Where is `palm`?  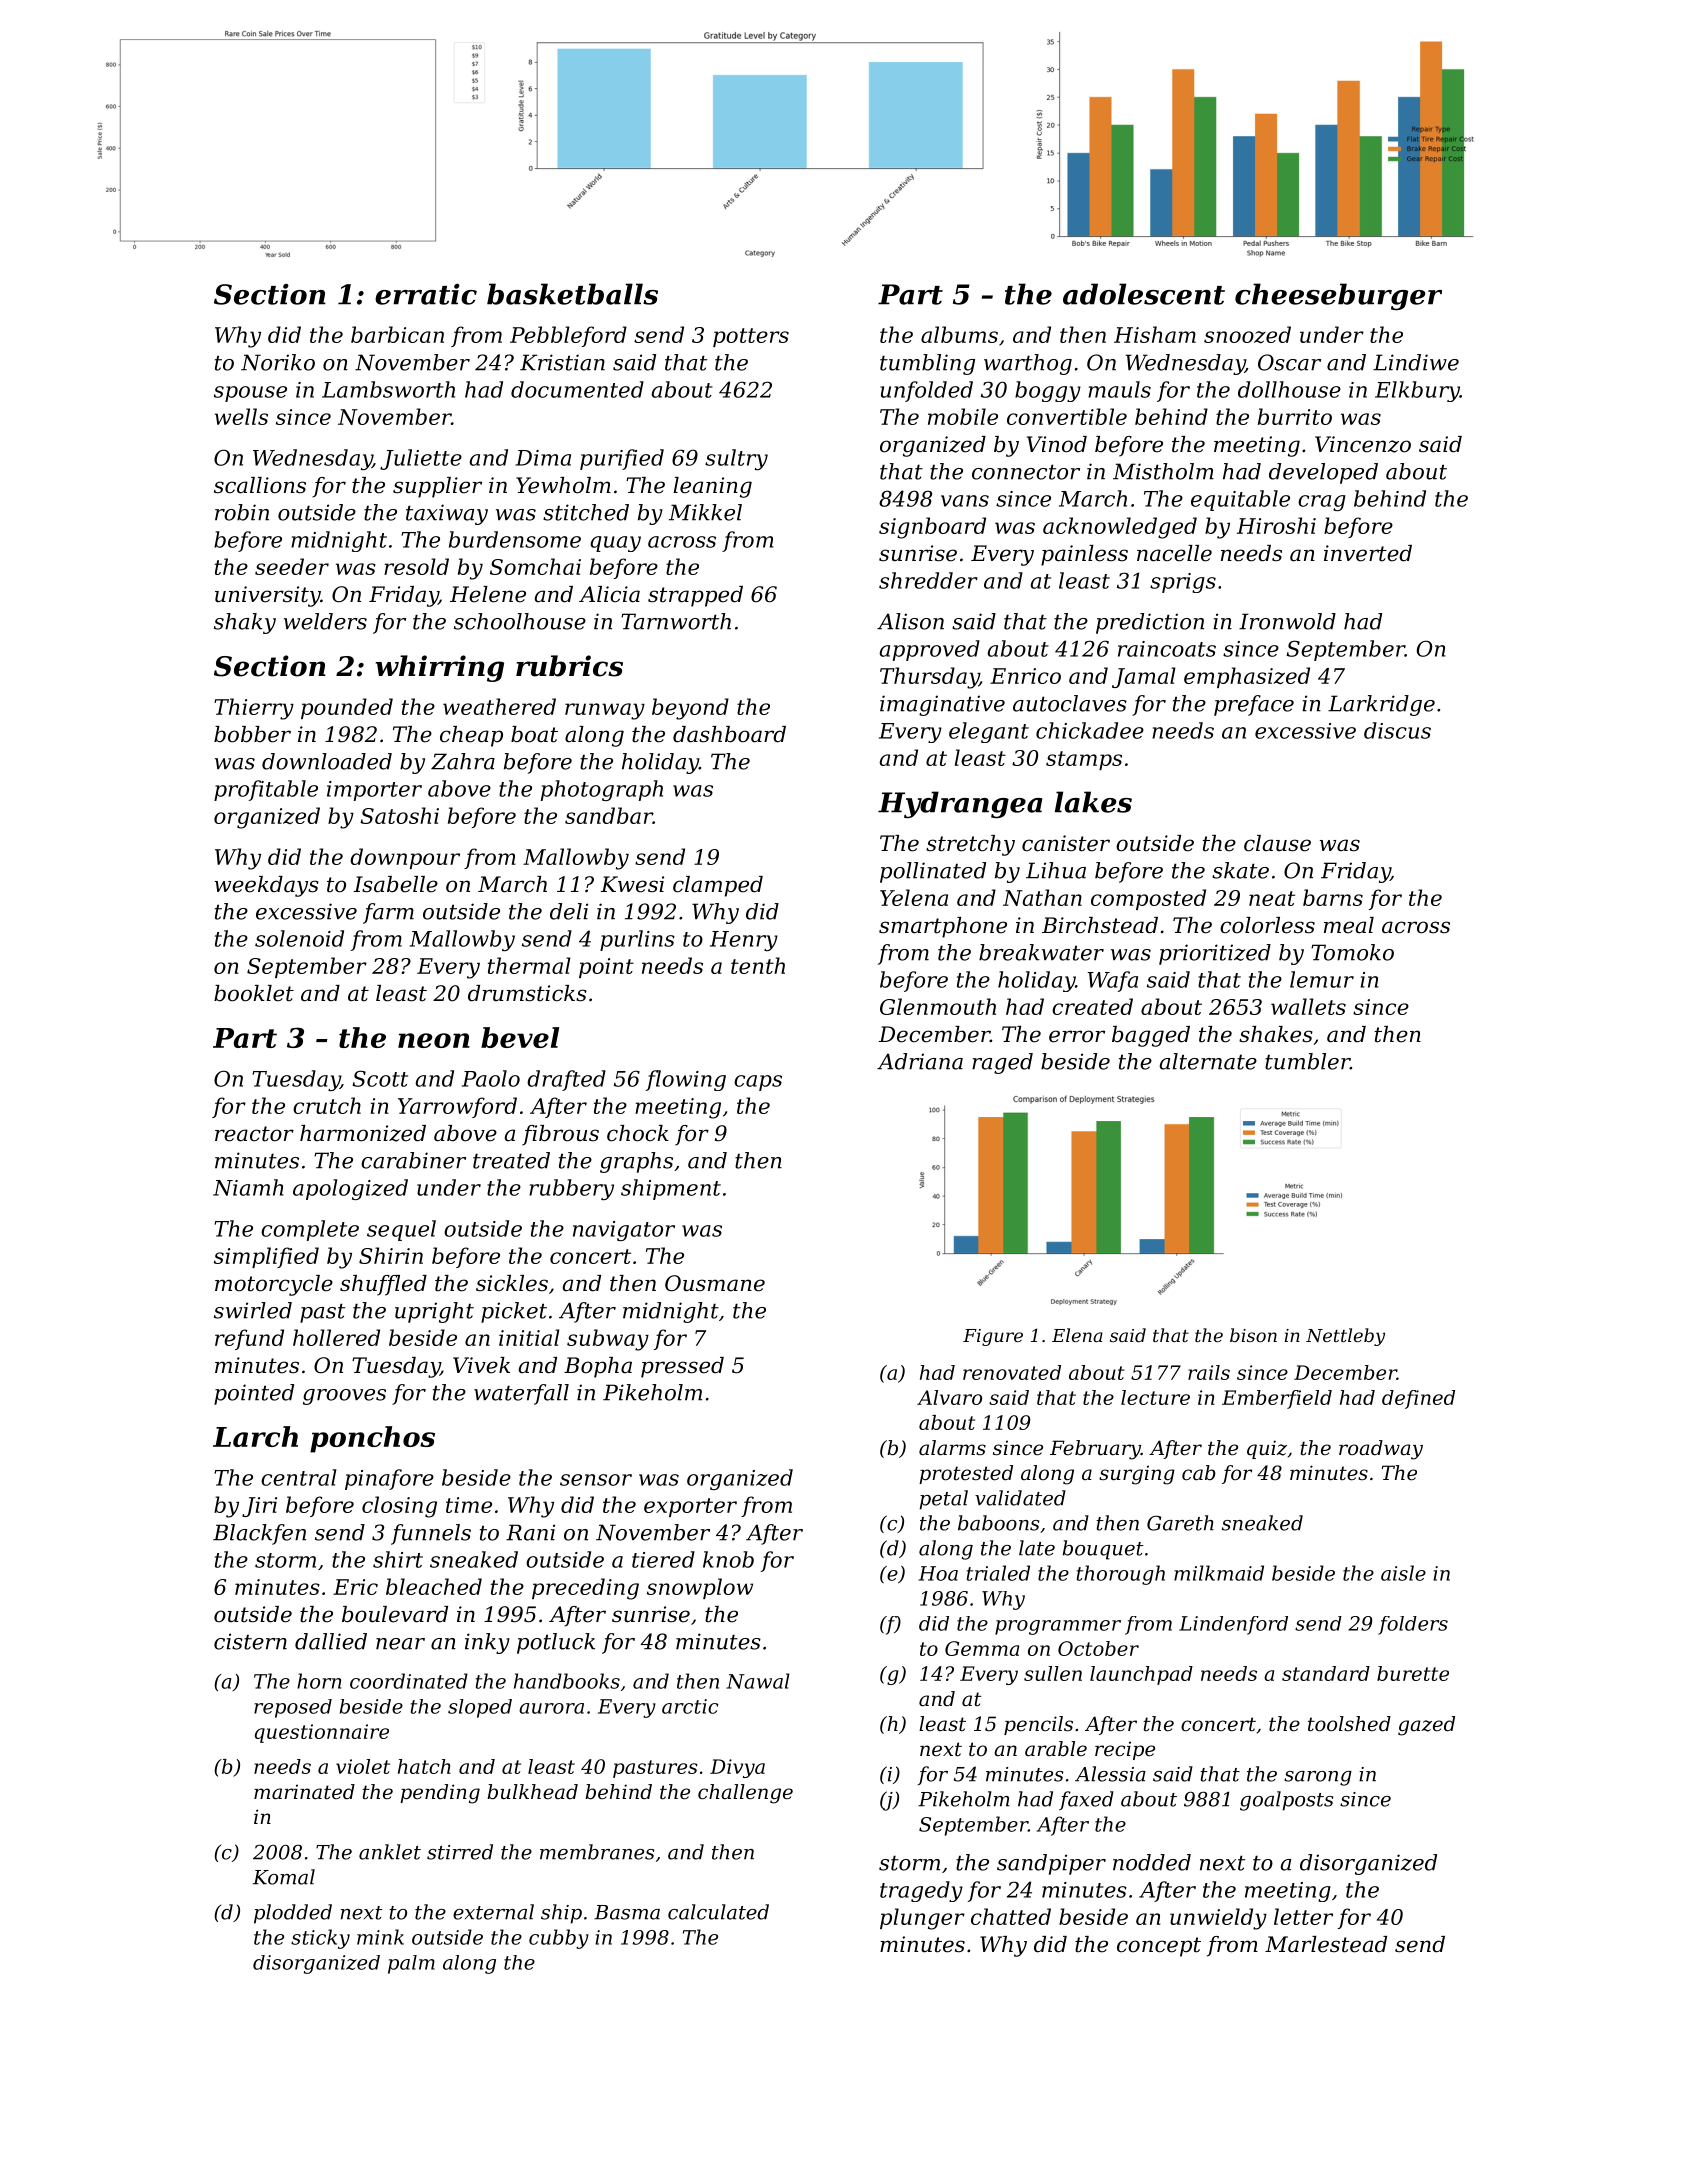
palm is located at coordinates (411, 1964).
